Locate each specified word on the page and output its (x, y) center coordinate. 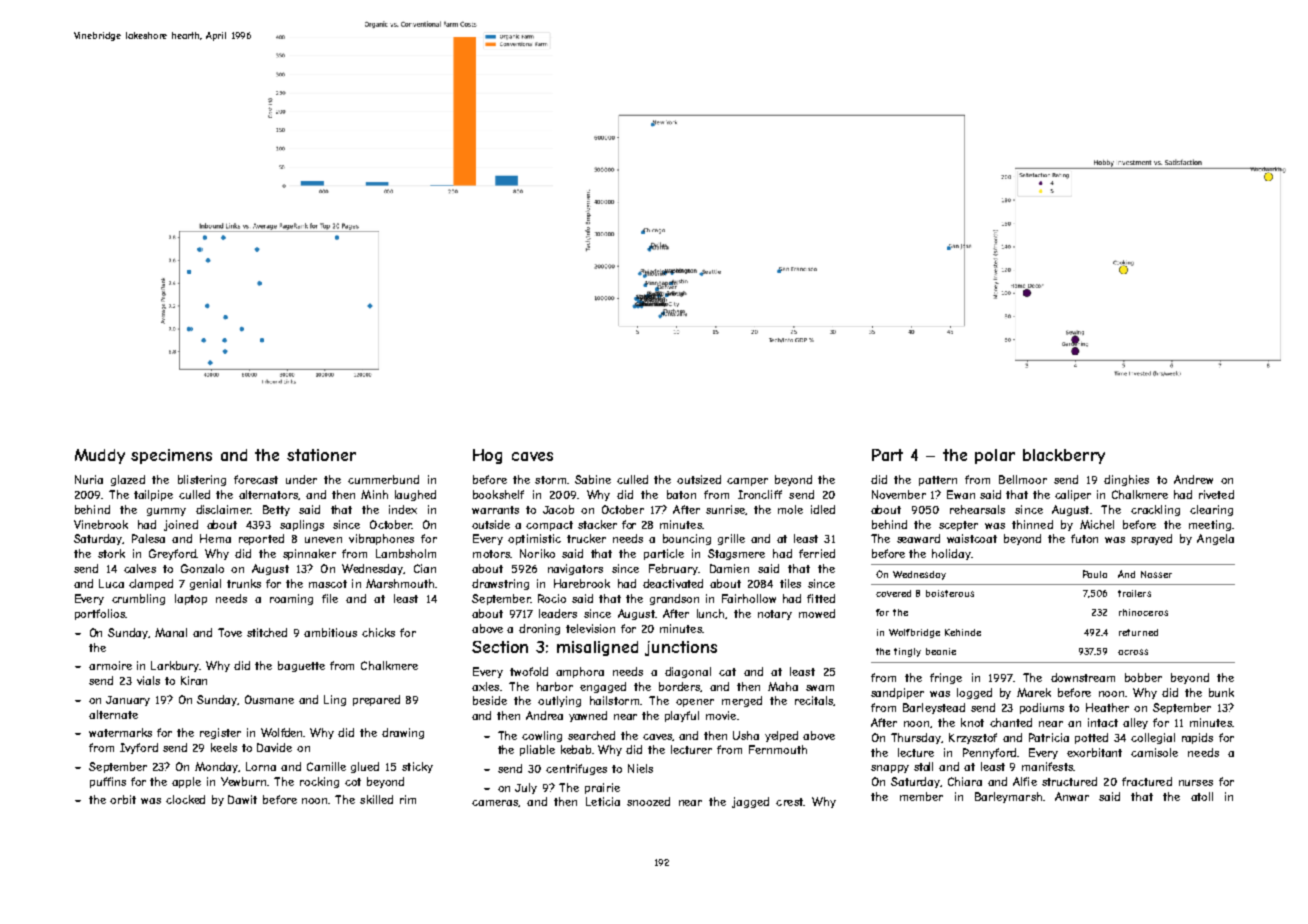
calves (140, 568)
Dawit (242, 799)
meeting (1210, 525)
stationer (321, 455)
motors (491, 554)
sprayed (1151, 539)
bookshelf (498, 494)
